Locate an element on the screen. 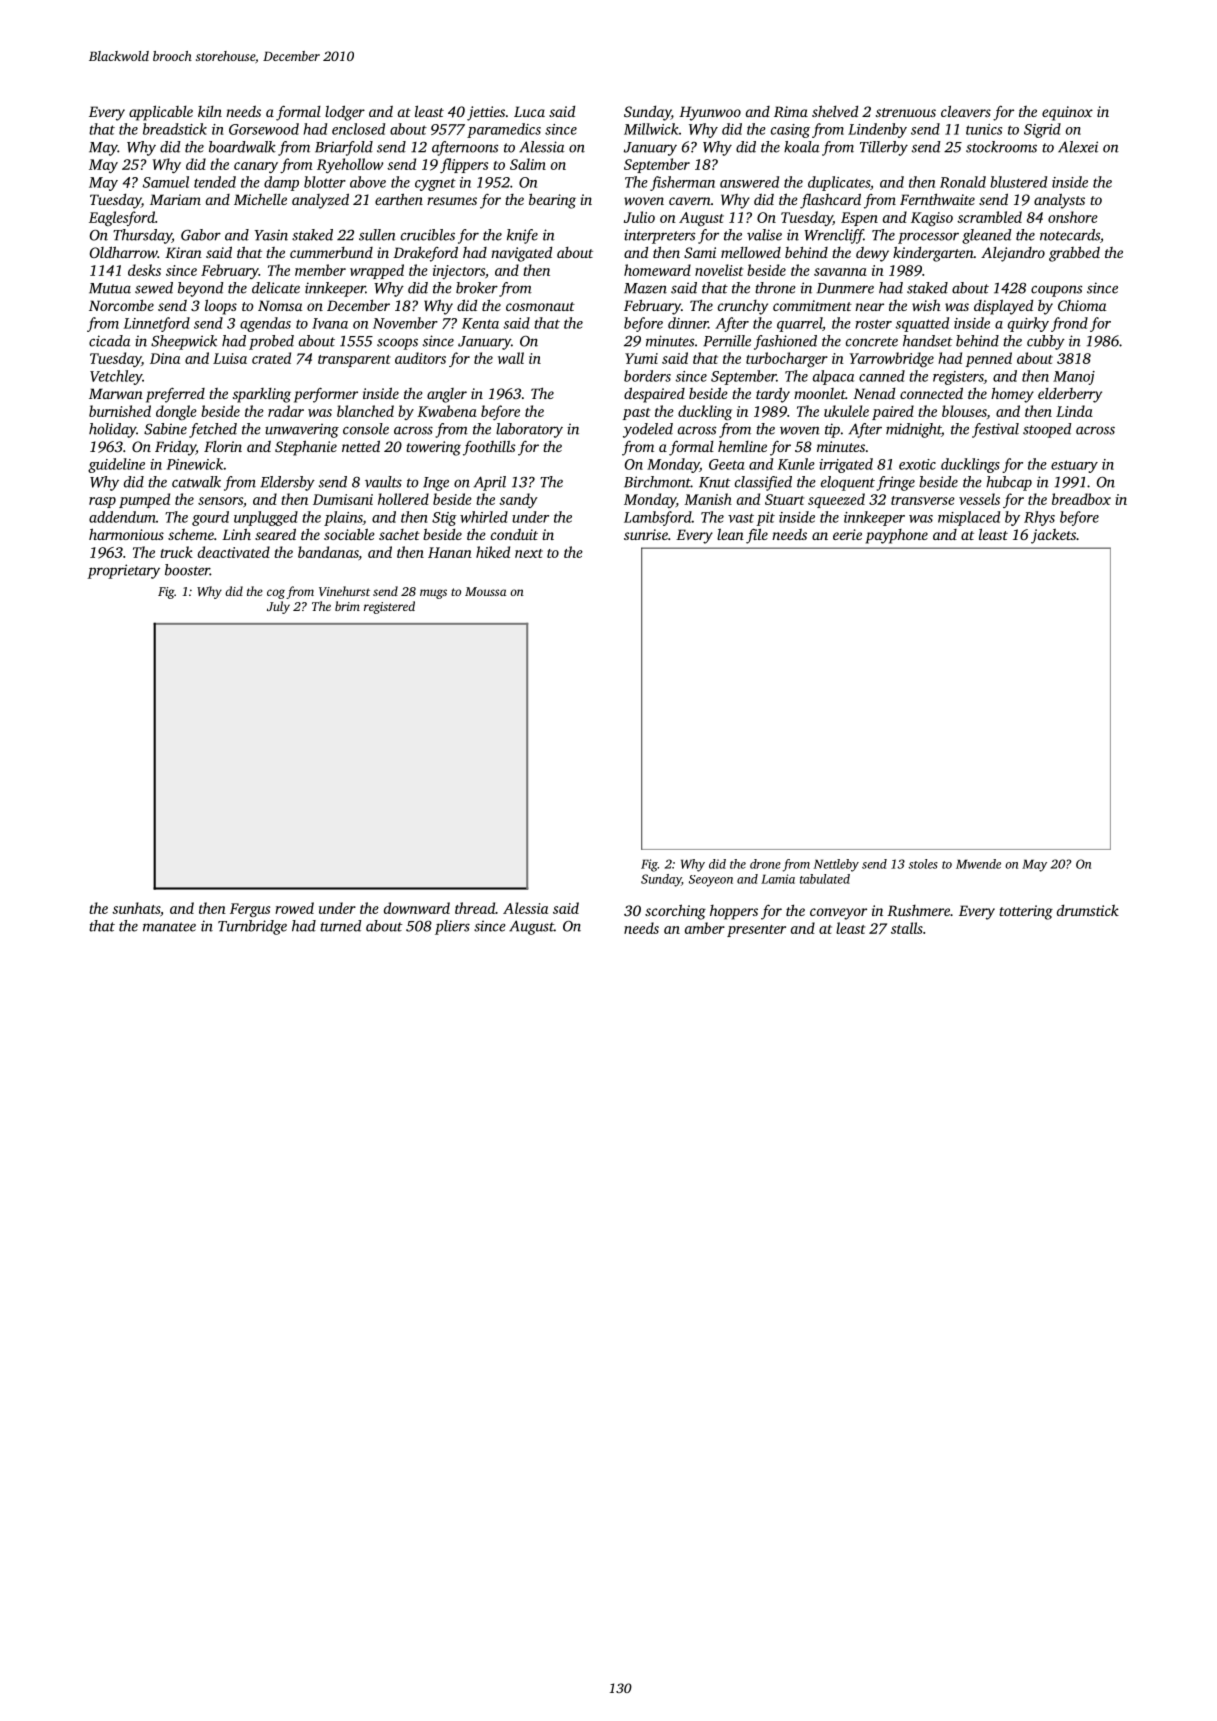 This screenshot has width=1217, height=1721. Oldharrow is located at coordinates (124, 252).
